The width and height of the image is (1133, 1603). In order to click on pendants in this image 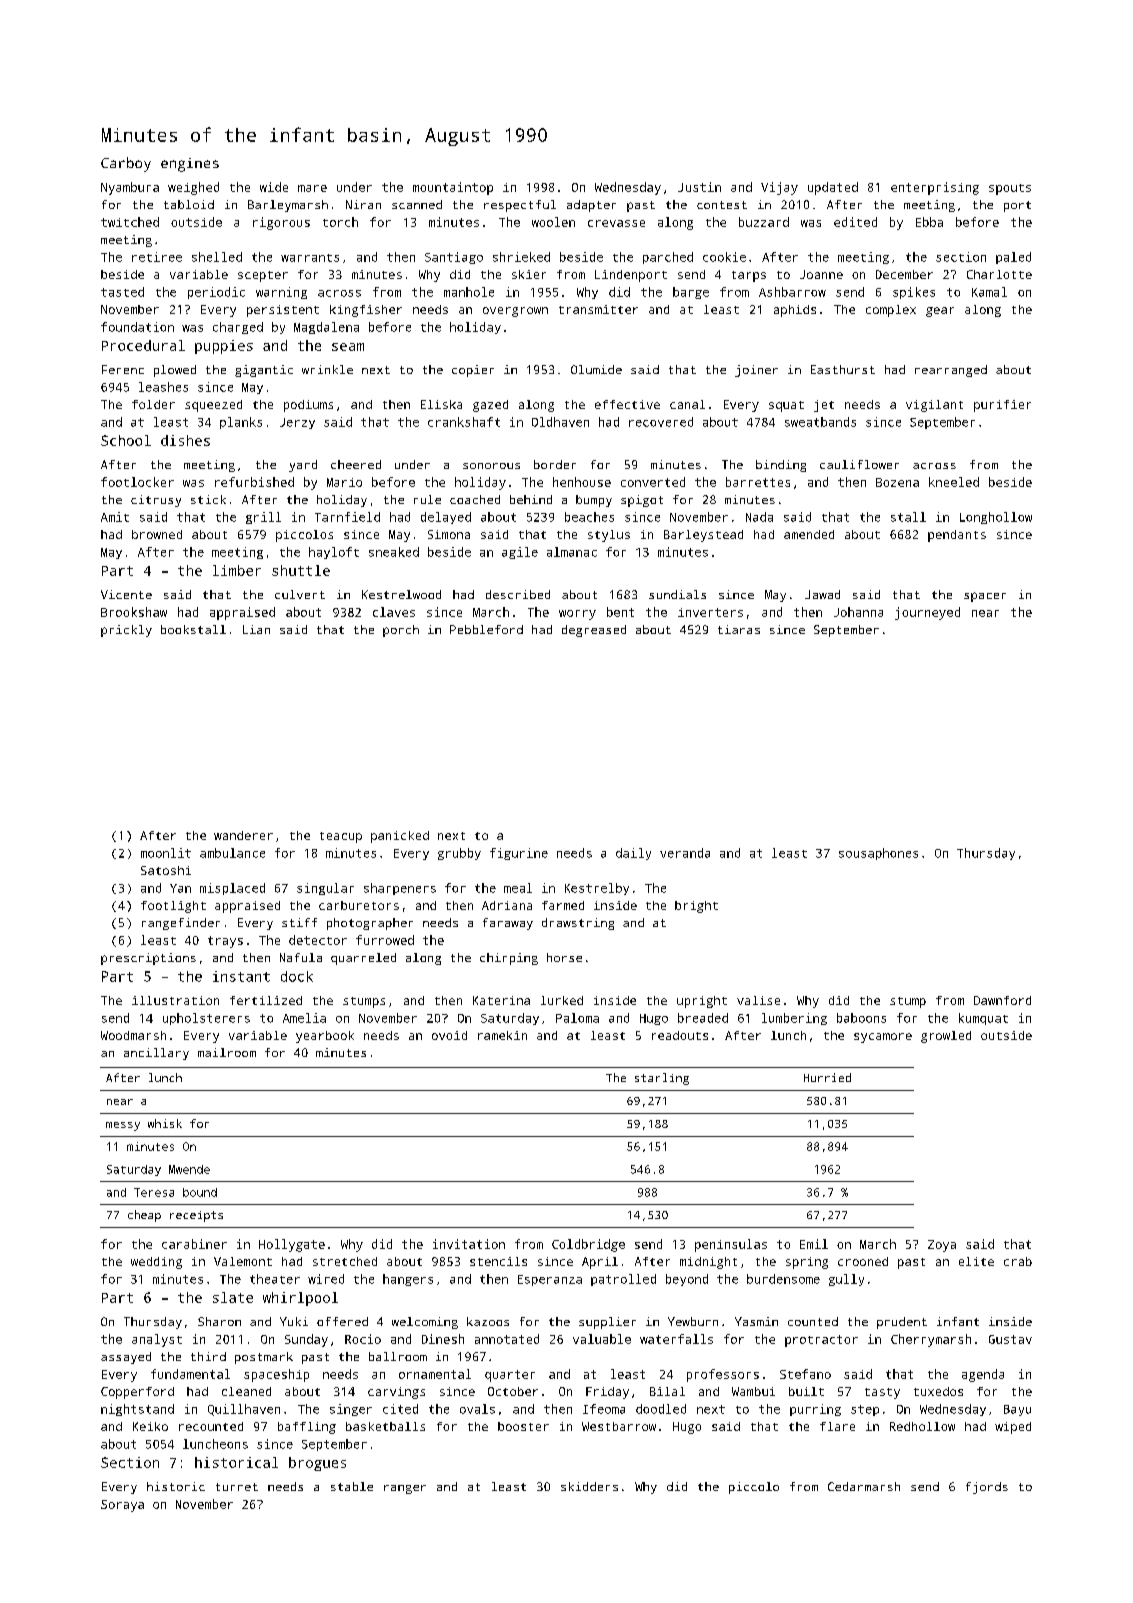, I will do `click(957, 536)`.
